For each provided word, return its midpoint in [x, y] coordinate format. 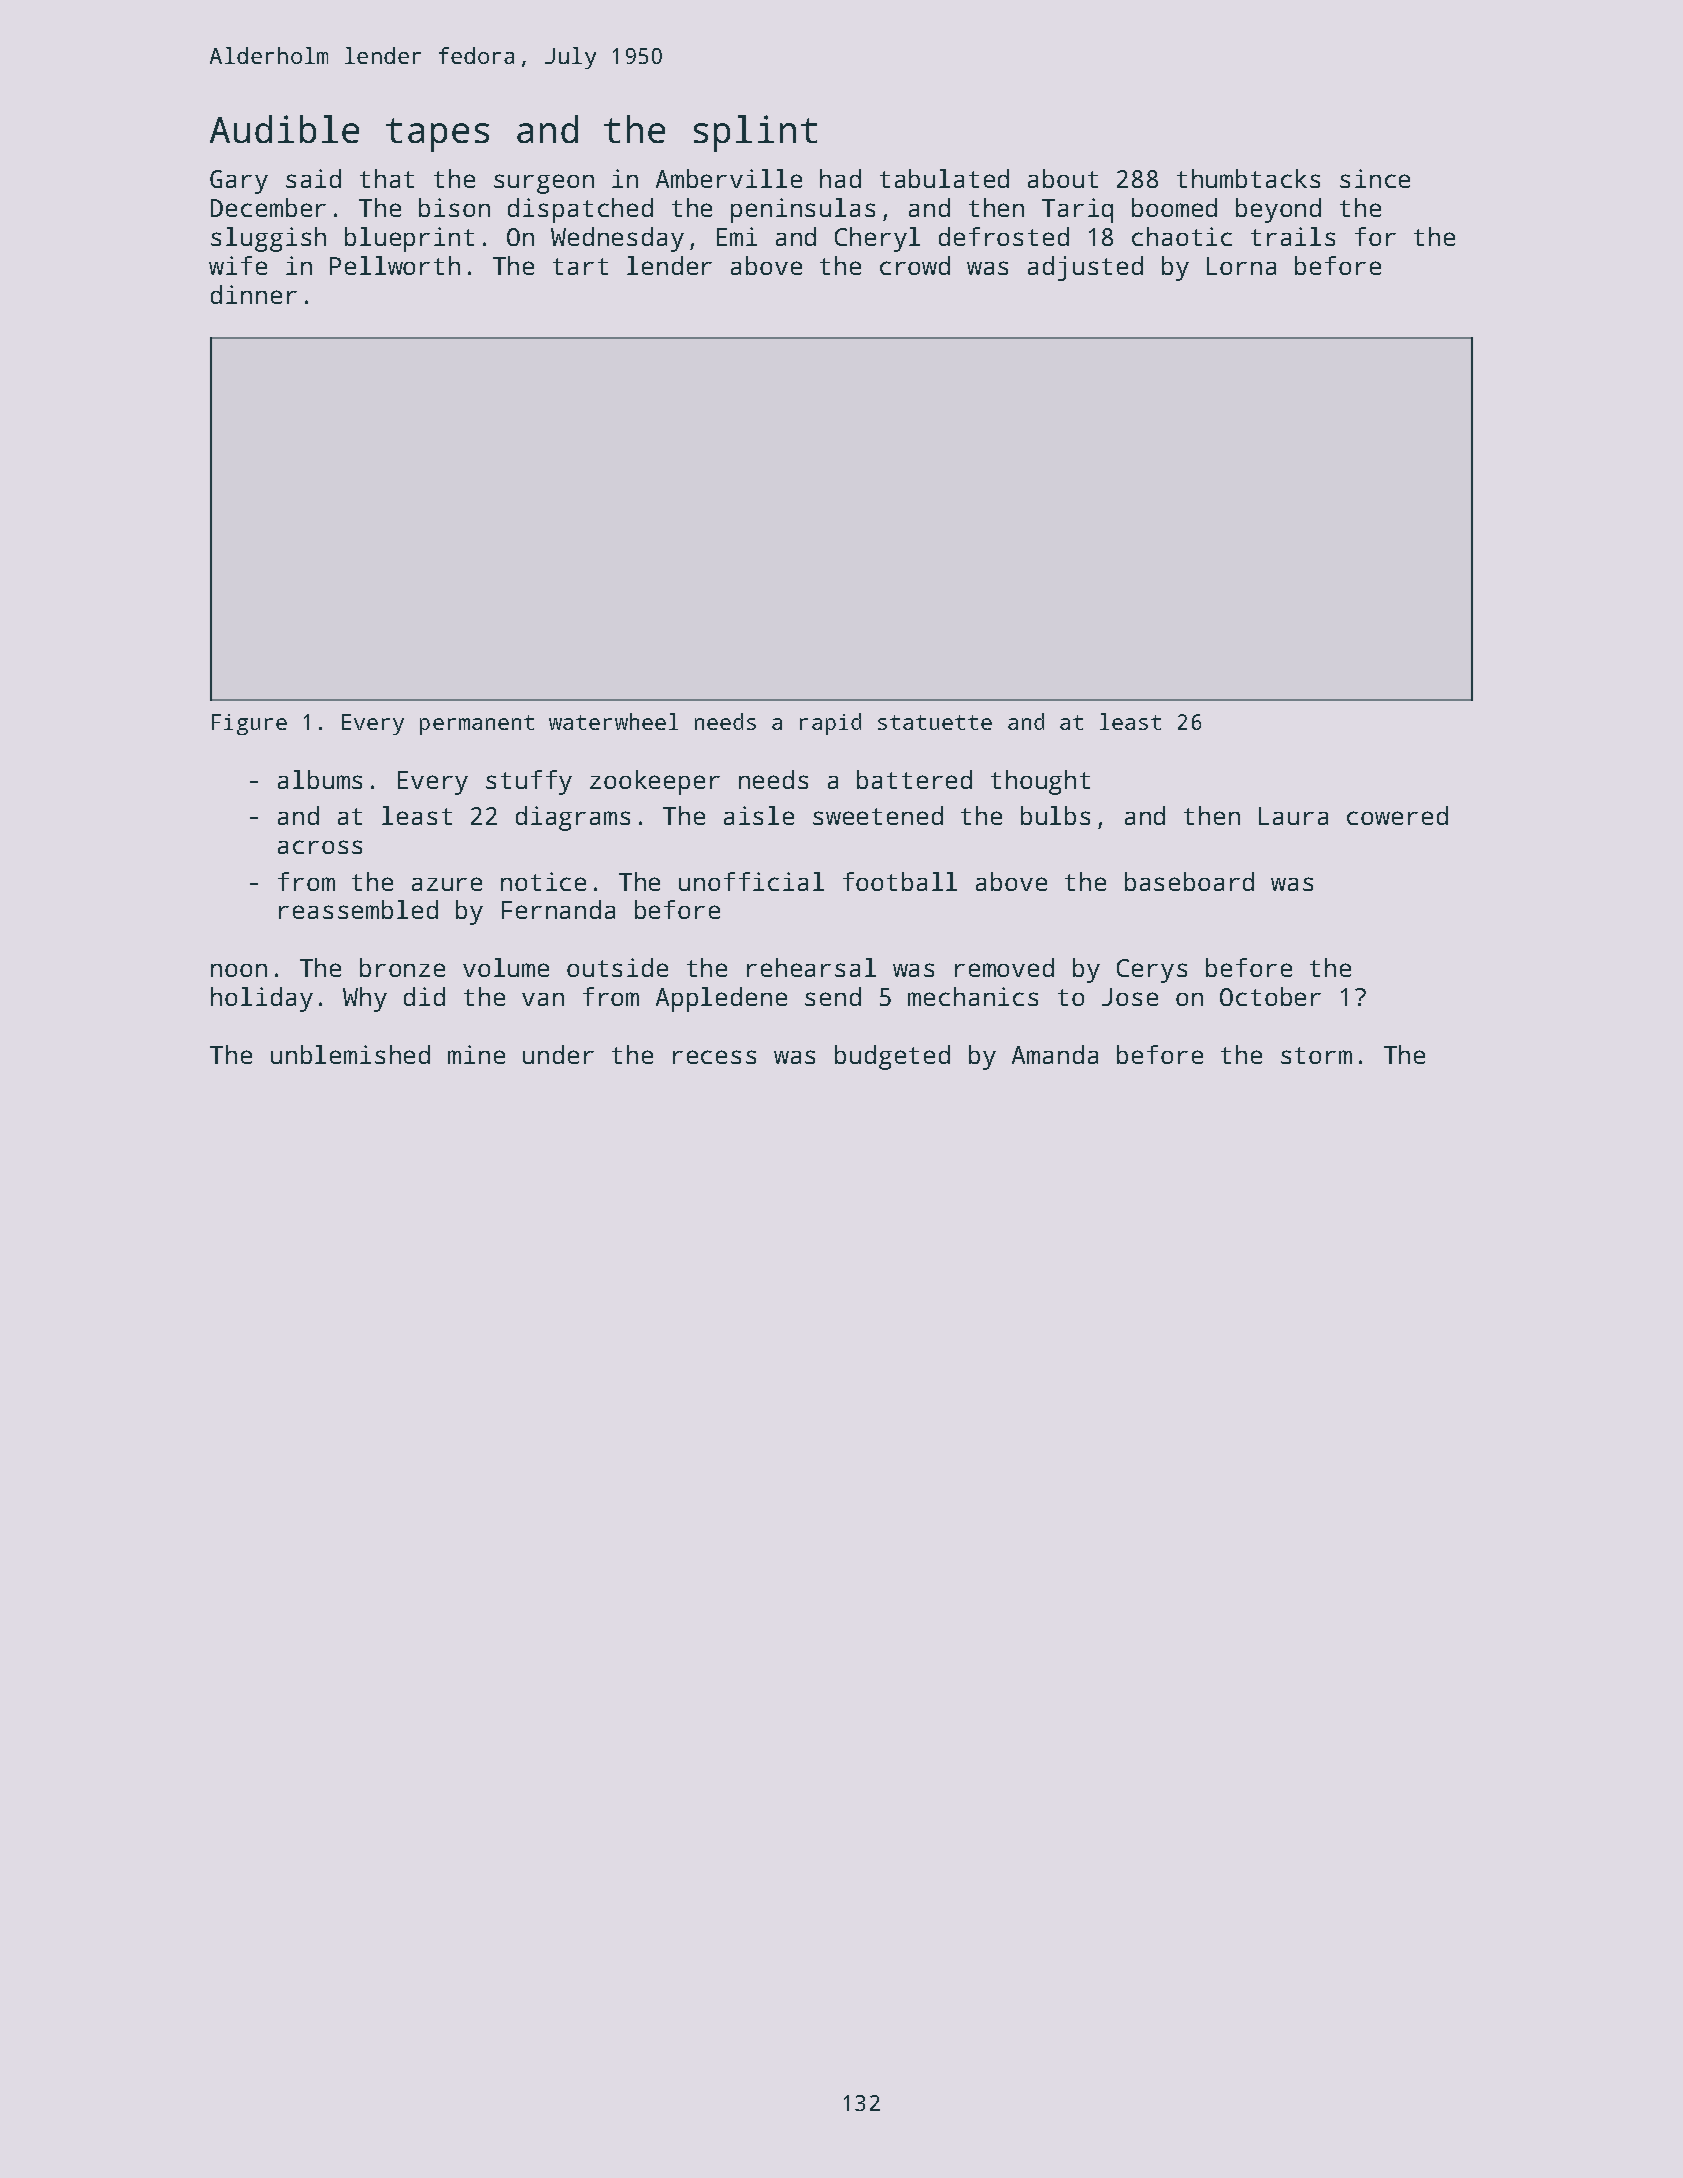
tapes [437, 135]
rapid [830, 724]
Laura [1293, 816]
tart [580, 266]
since [1375, 178]
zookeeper [655, 782]
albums [320, 779]
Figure [249, 724]
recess [714, 1057]
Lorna [1241, 266]
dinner [254, 294]
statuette [935, 722]
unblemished [350, 1054]
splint [755, 133]
